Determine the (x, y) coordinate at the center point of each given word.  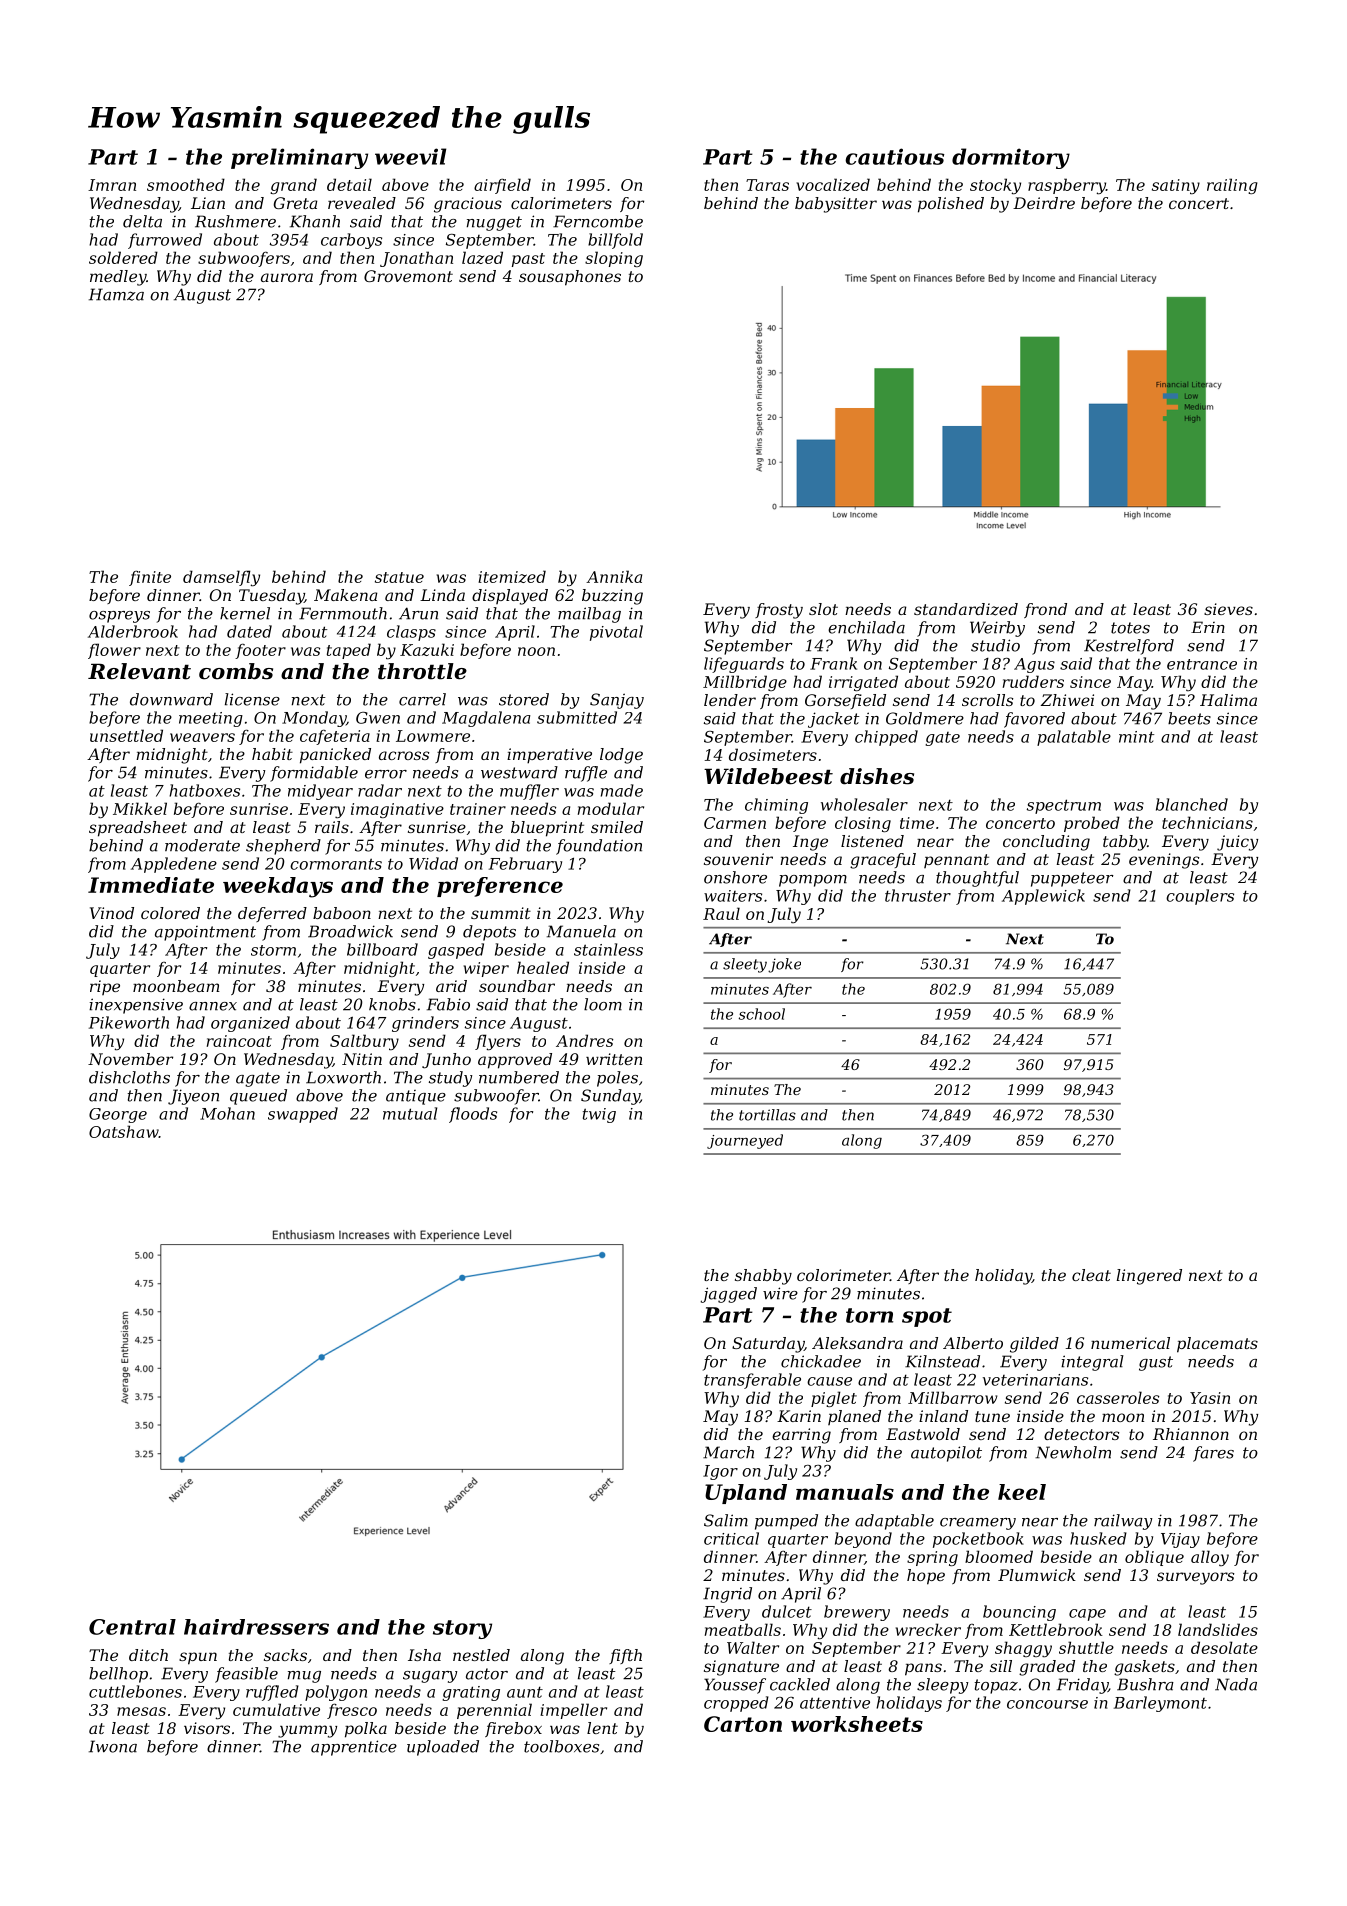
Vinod (112, 913)
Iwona (113, 1746)
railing (1232, 186)
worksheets (857, 1724)
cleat (1091, 1275)
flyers (498, 1042)
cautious (894, 156)
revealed (362, 203)
